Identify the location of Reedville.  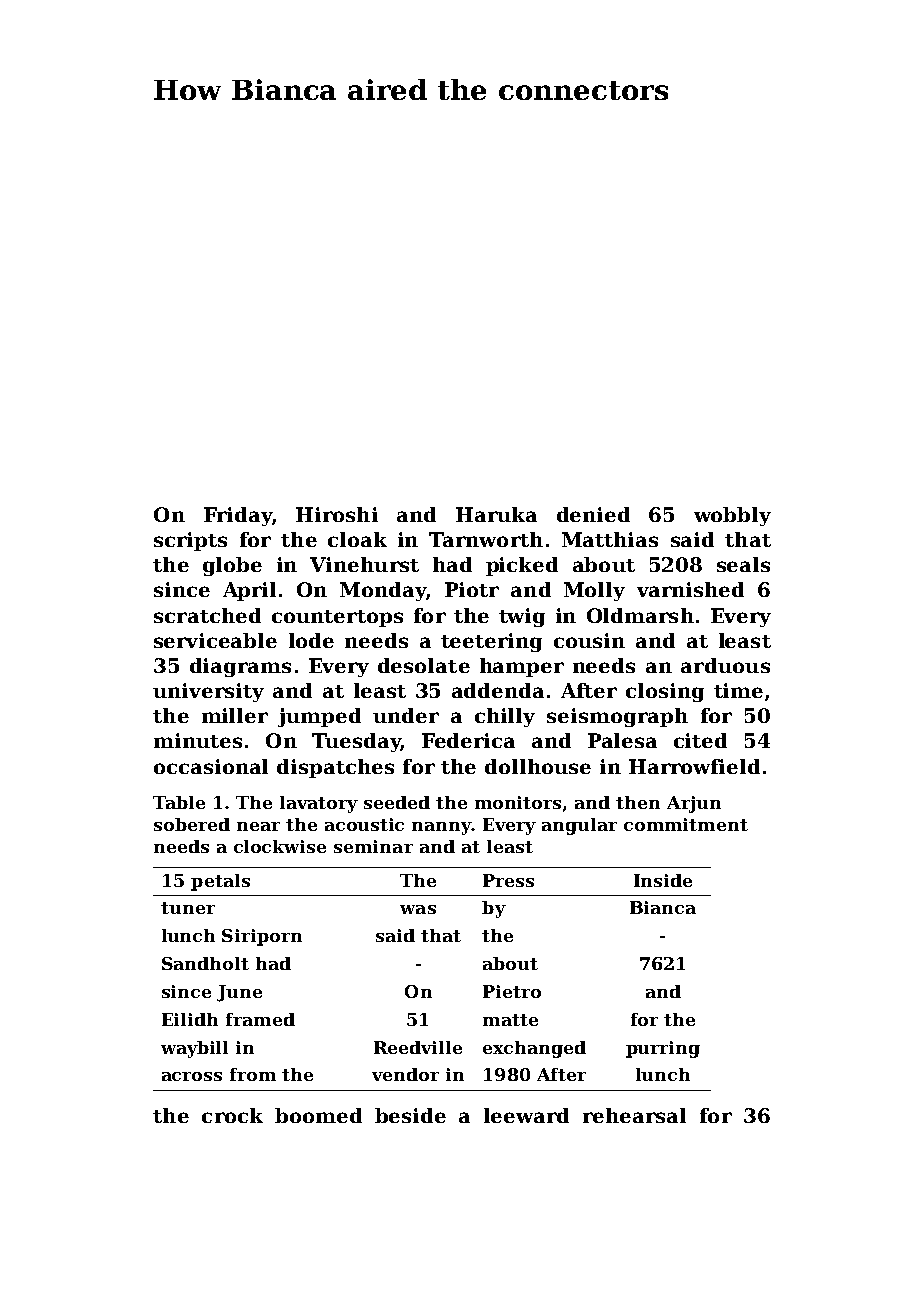
(418, 1047).
